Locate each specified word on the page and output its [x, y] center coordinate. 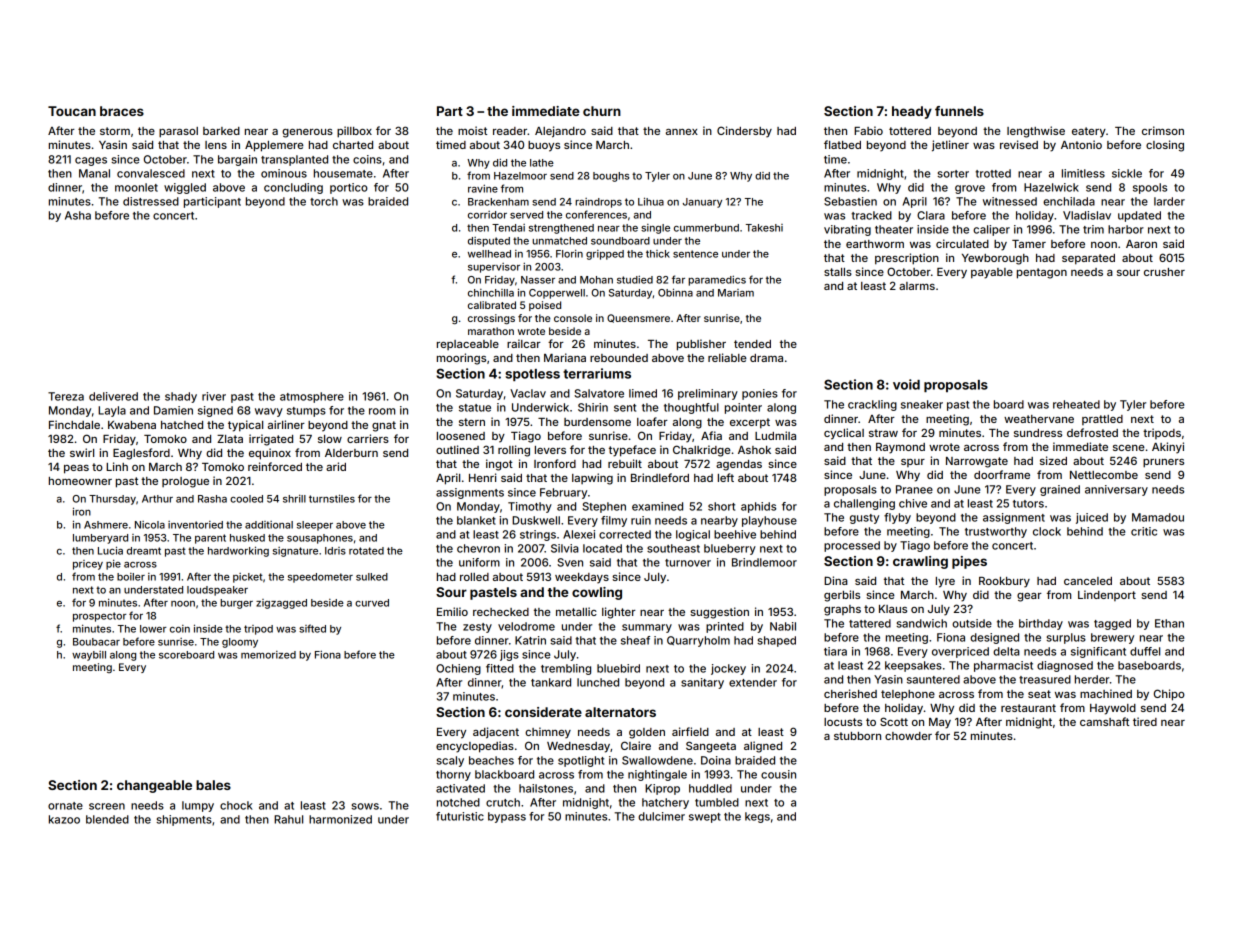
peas [76, 469]
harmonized [340, 819]
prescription [907, 259]
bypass [507, 817]
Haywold [1113, 709]
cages [91, 161]
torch [324, 201]
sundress [1038, 433]
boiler [131, 577]
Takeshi [764, 228]
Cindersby [744, 132]
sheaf [635, 640]
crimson [1163, 130]
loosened [461, 436]
